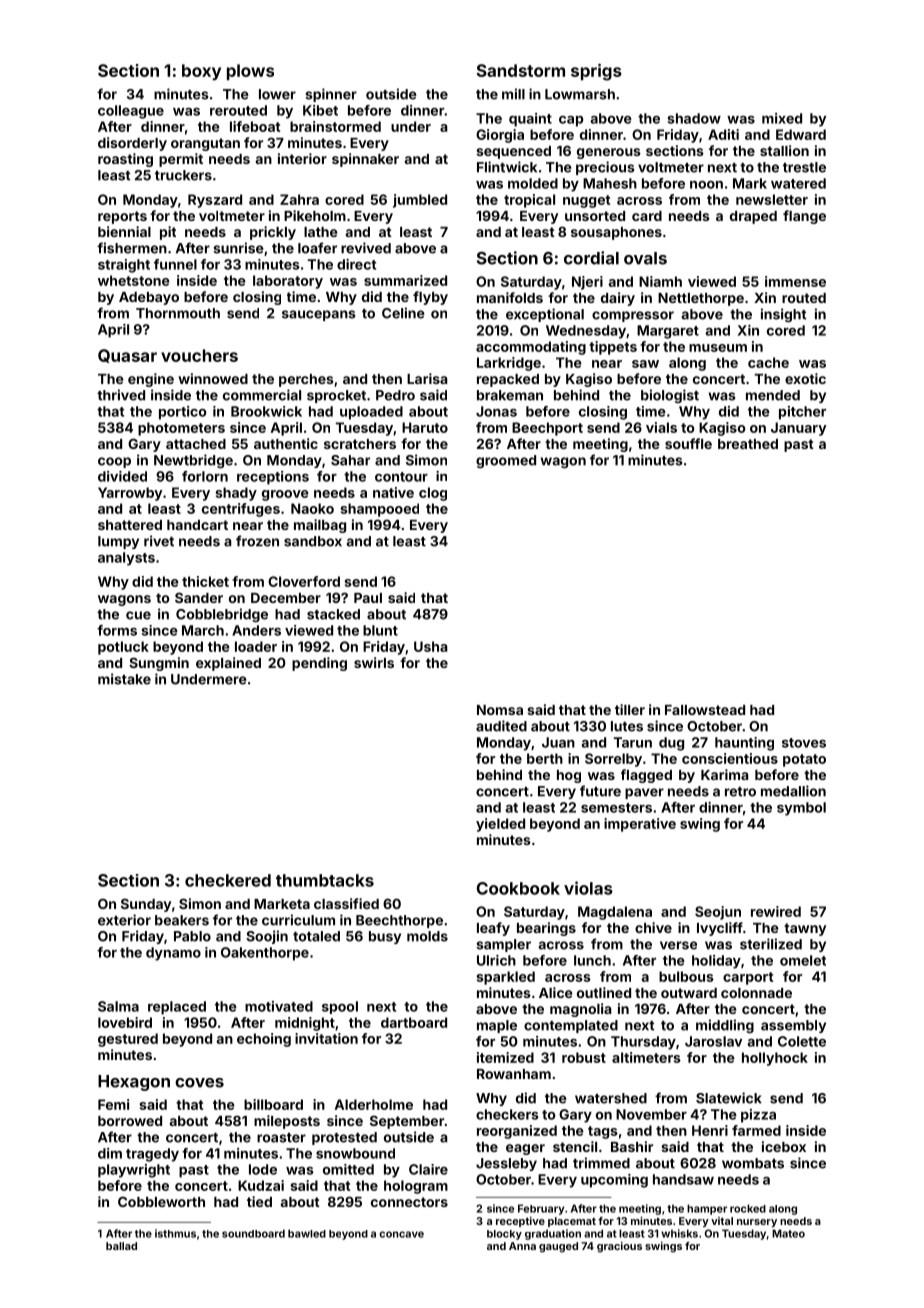  What do you see at coordinates (124, 679) in the page?
I see `mistake` at bounding box center [124, 679].
